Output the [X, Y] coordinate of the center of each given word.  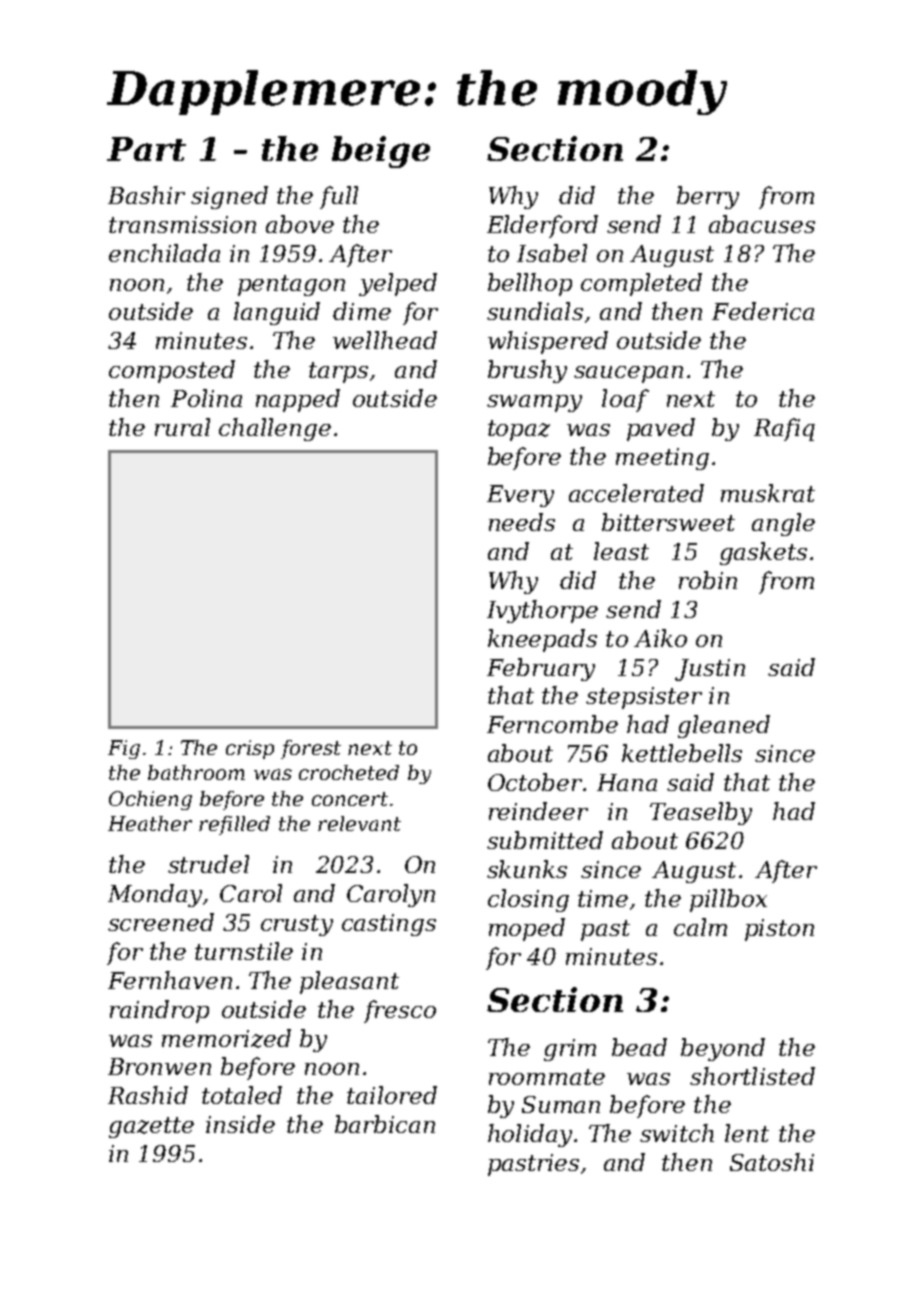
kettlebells [682, 753]
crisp [250, 749]
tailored [392, 1095]
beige [381, 152]
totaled [242, 1095]
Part [146, 149]
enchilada [164, 253]
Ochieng [150, 800]
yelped [398, 284]
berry [708, 197]
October [535, 782]
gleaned [724, 726]
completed [641, 284]
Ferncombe [552, 724]
